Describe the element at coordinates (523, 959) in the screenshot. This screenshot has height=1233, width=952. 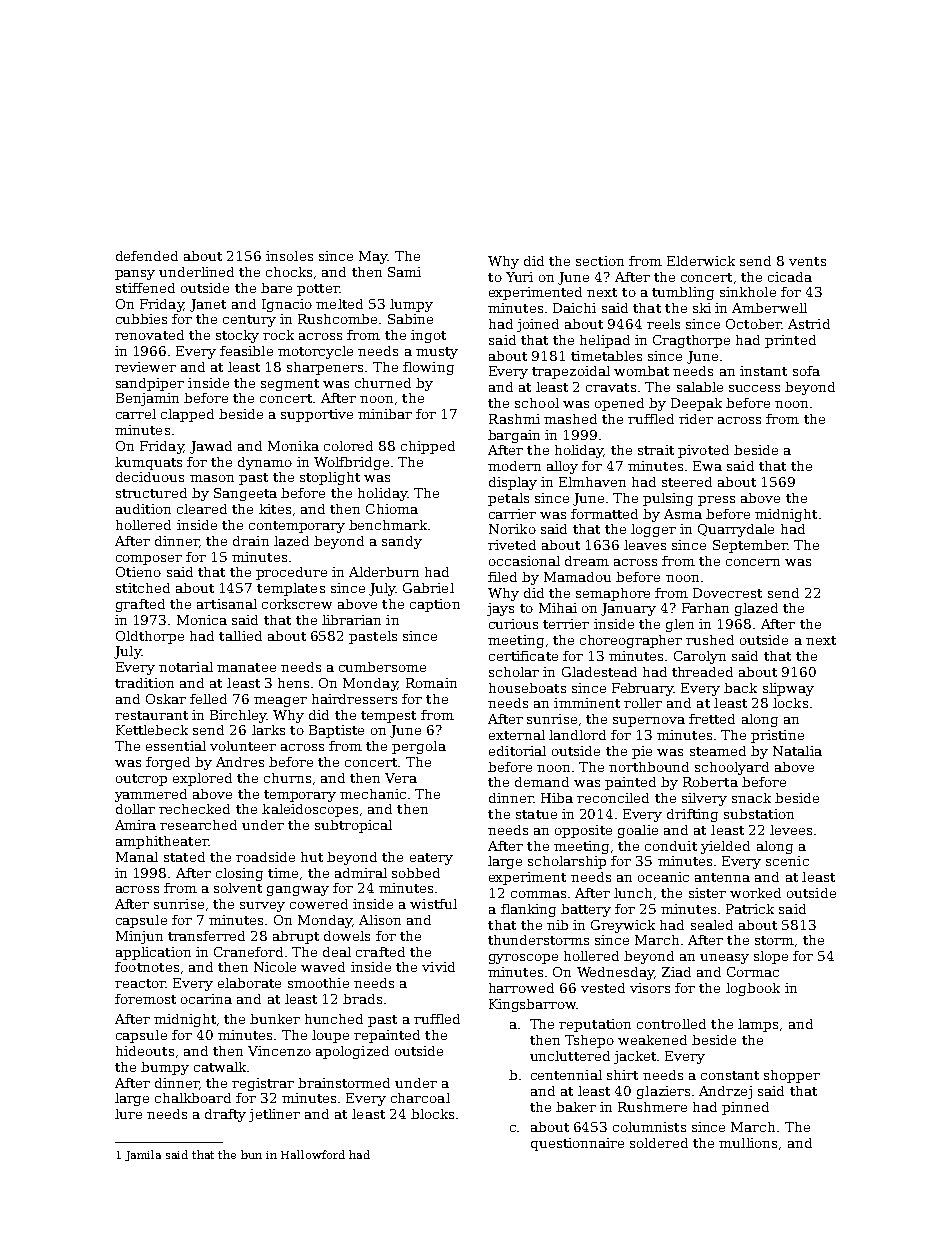
I see `gyroscope` at that location.
